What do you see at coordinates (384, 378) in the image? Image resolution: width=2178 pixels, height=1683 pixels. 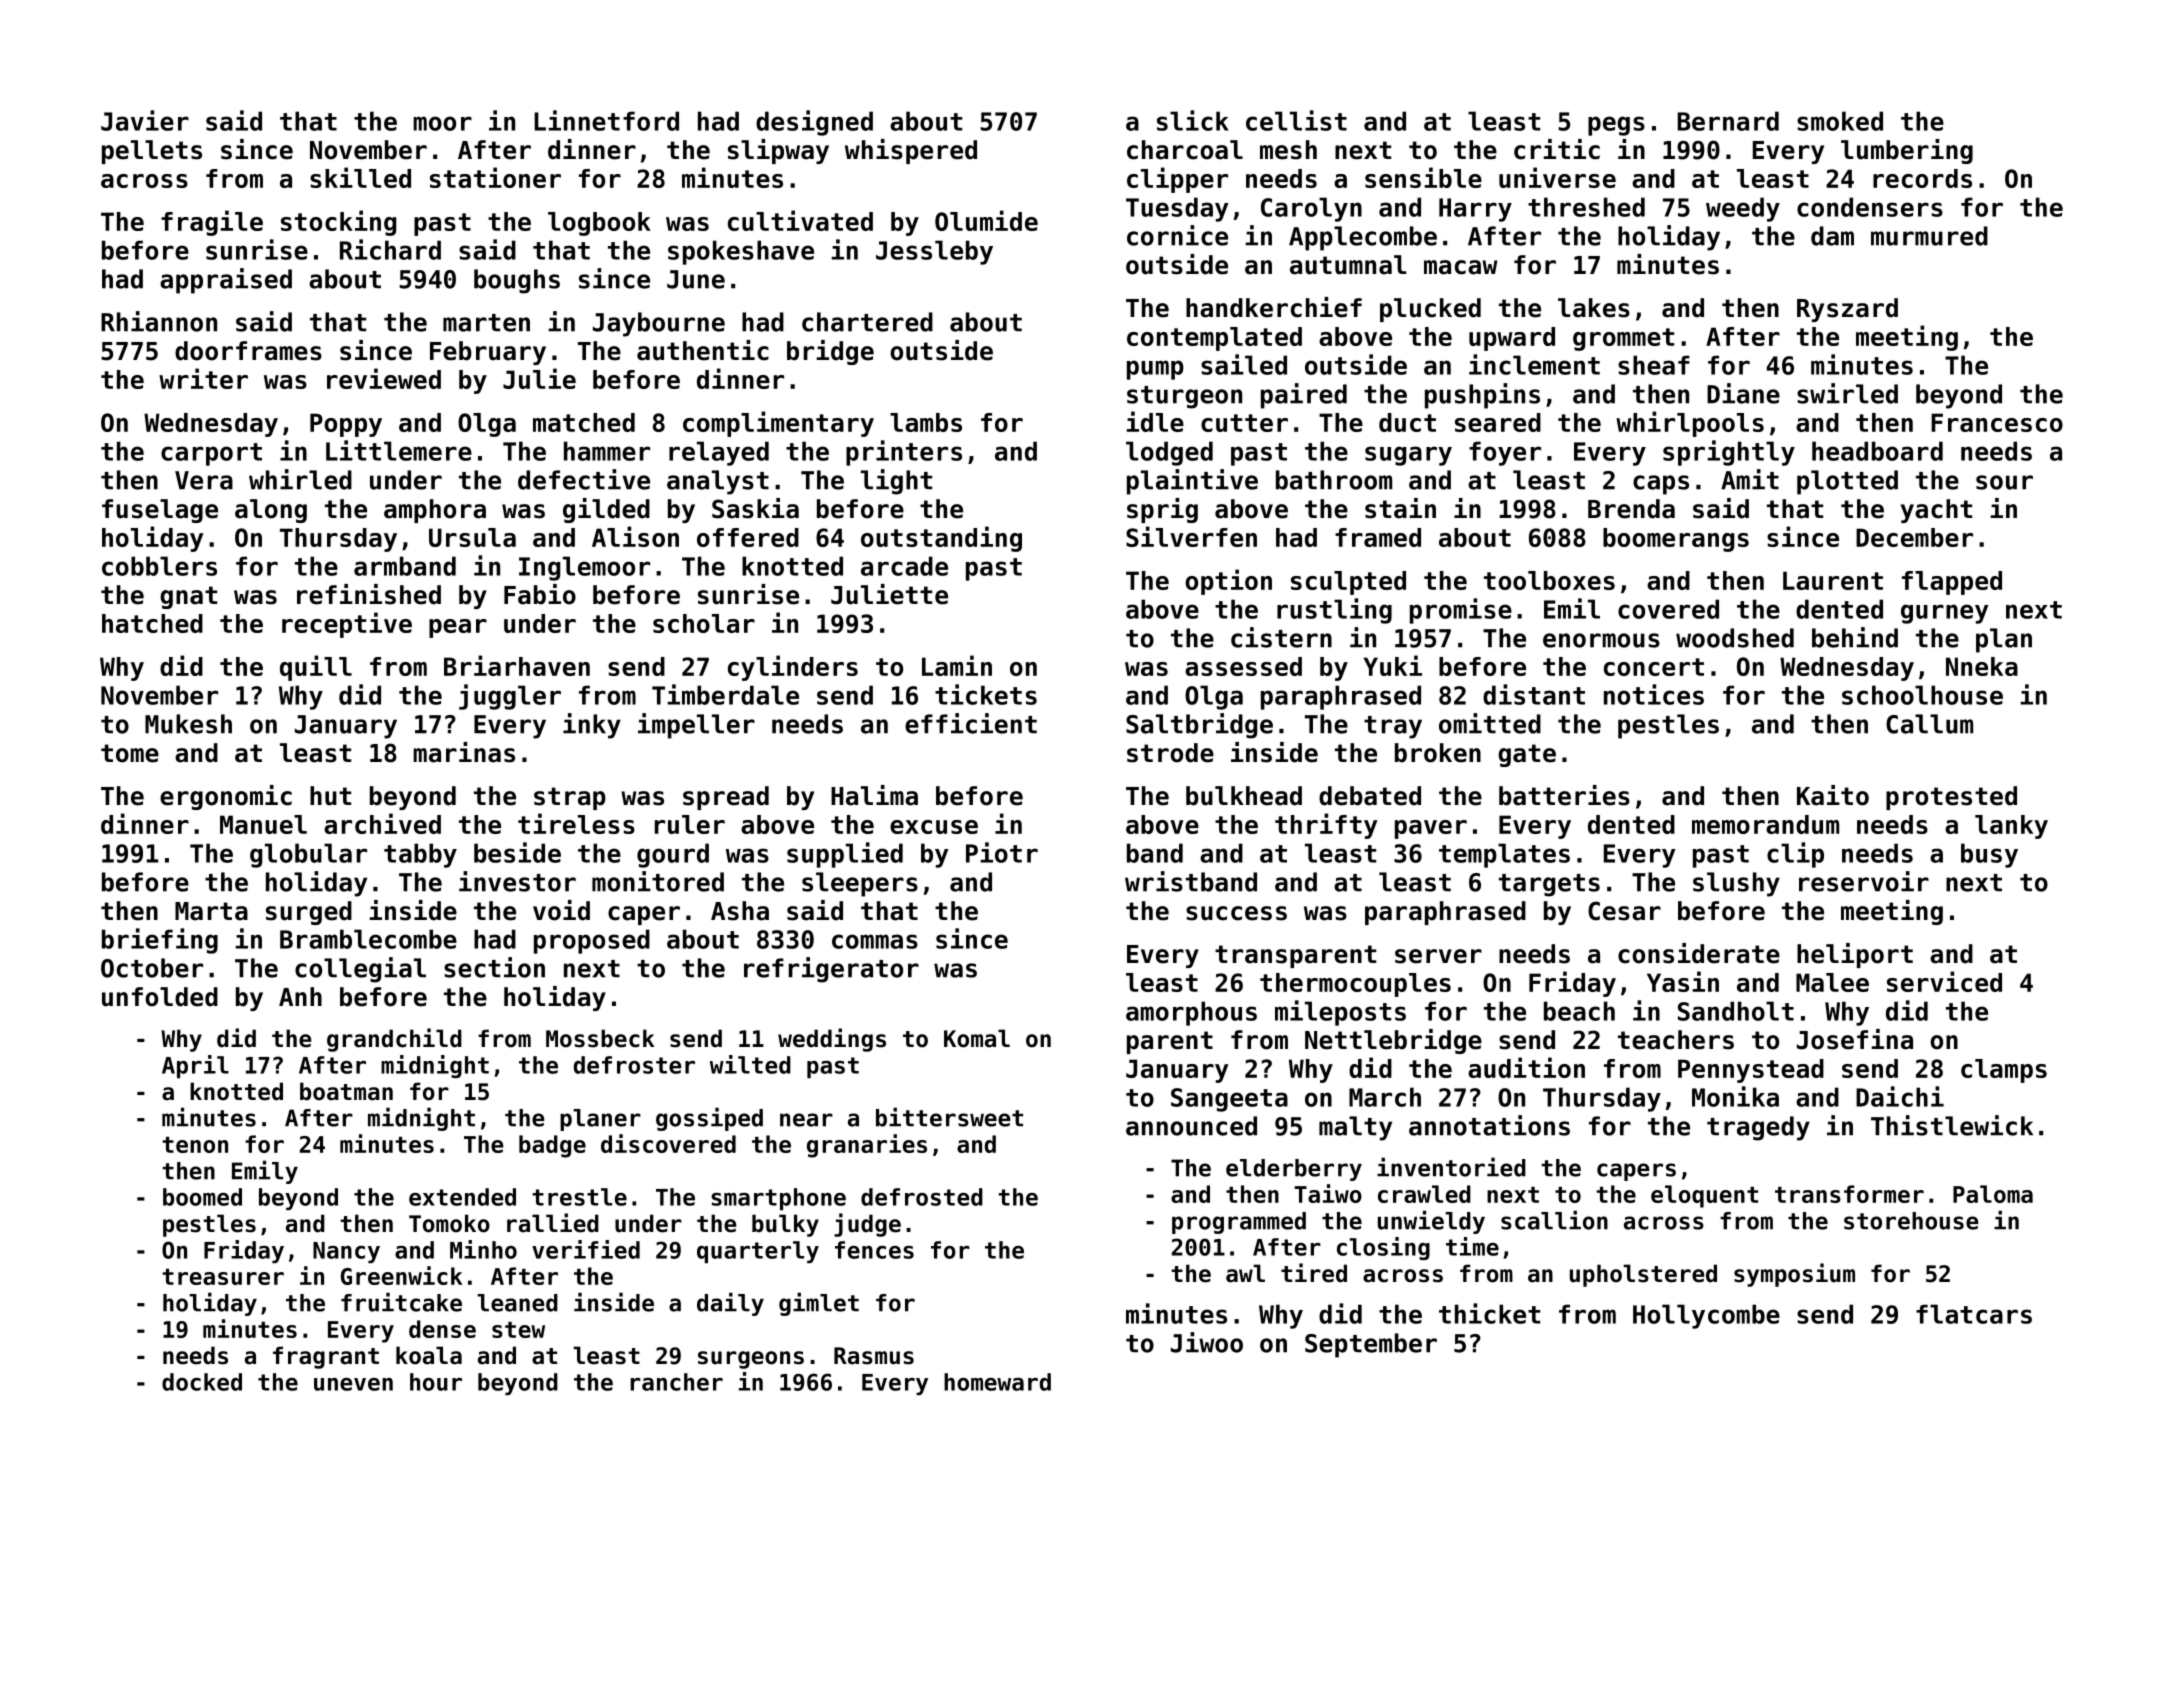 I see `reviewed` at bounding box center [384, 378].
